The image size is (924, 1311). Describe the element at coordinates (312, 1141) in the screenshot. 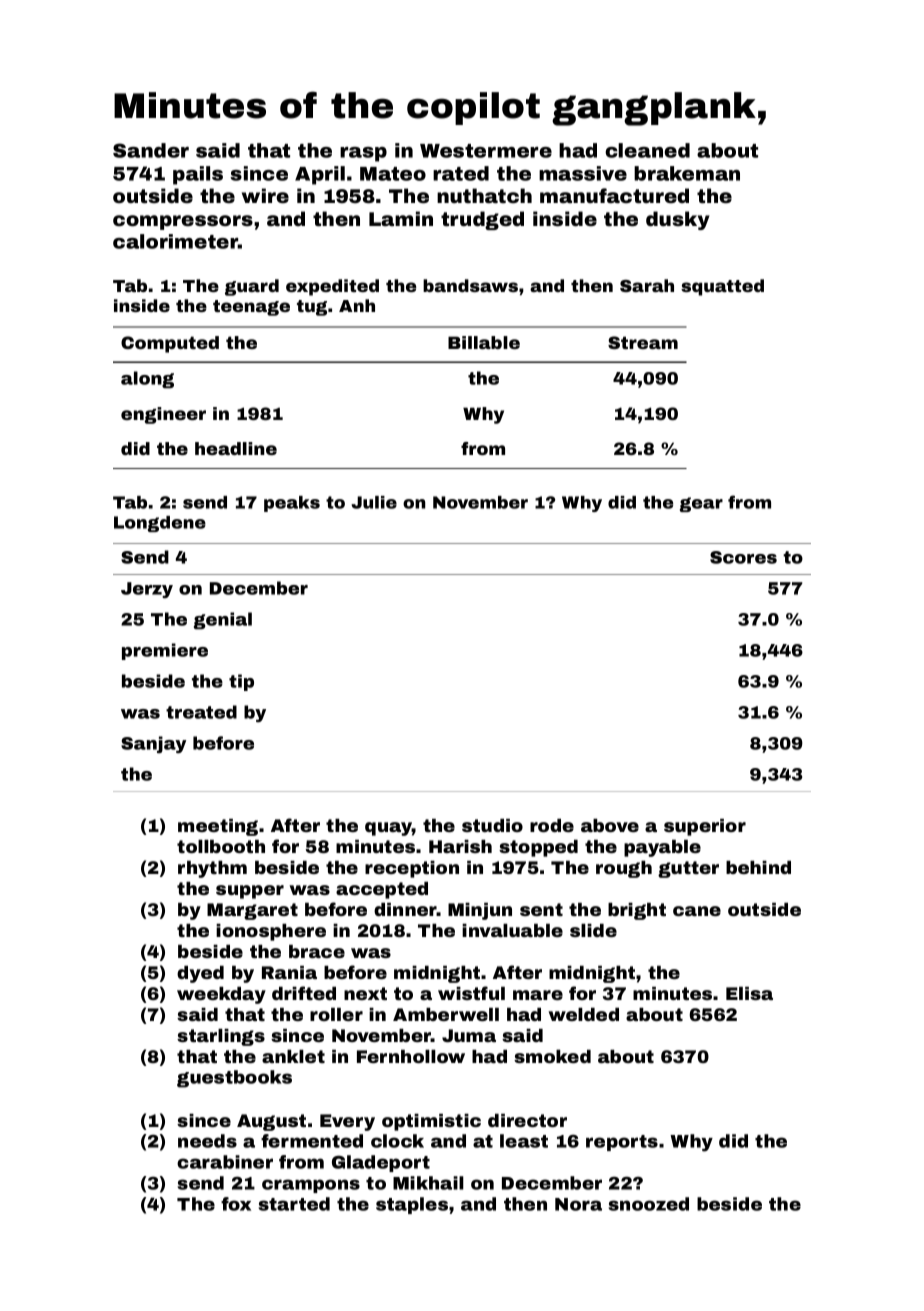

I see `fermented` at that location.
